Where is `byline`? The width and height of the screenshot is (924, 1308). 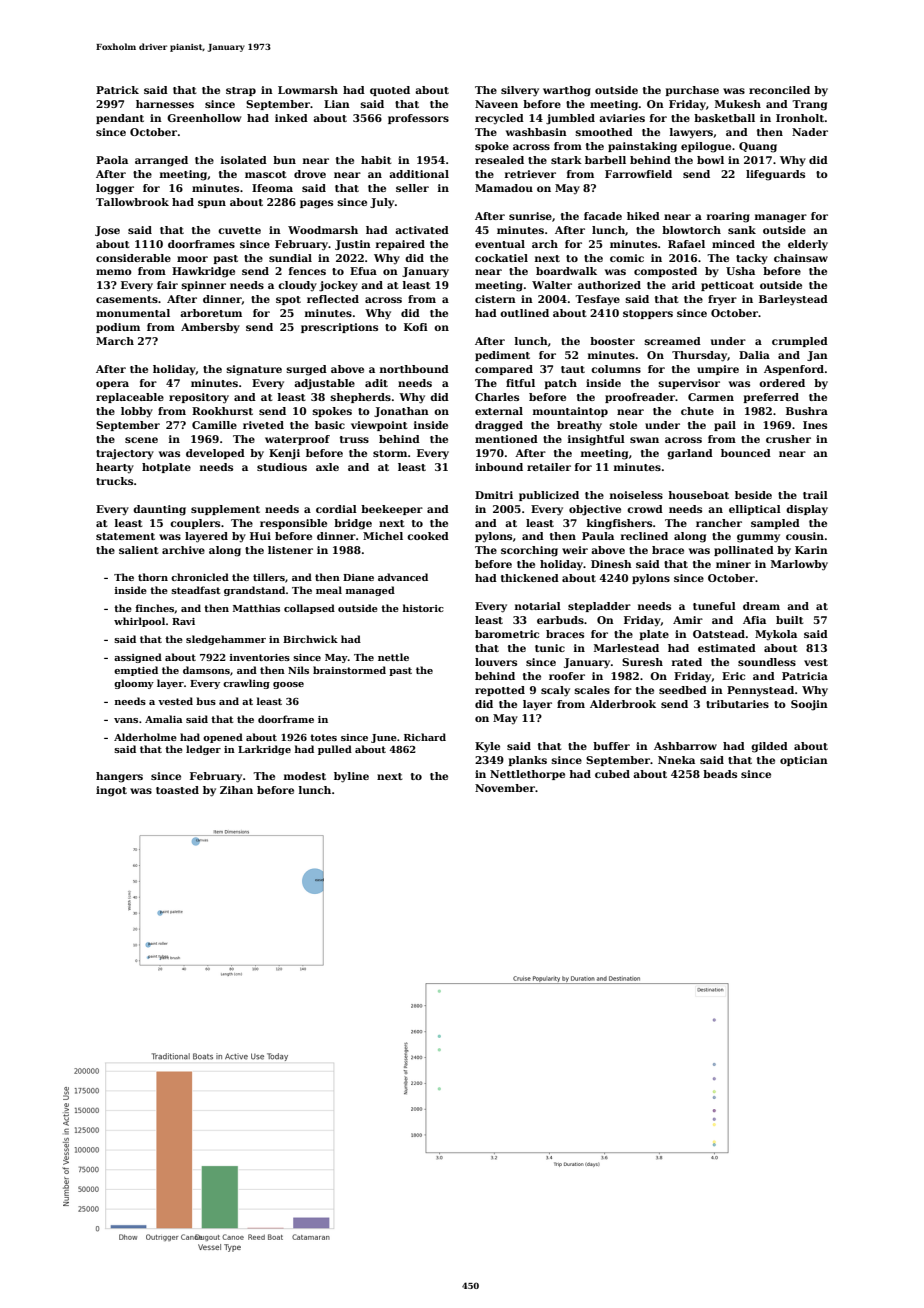
byline is located at coordinates (351, 777).
